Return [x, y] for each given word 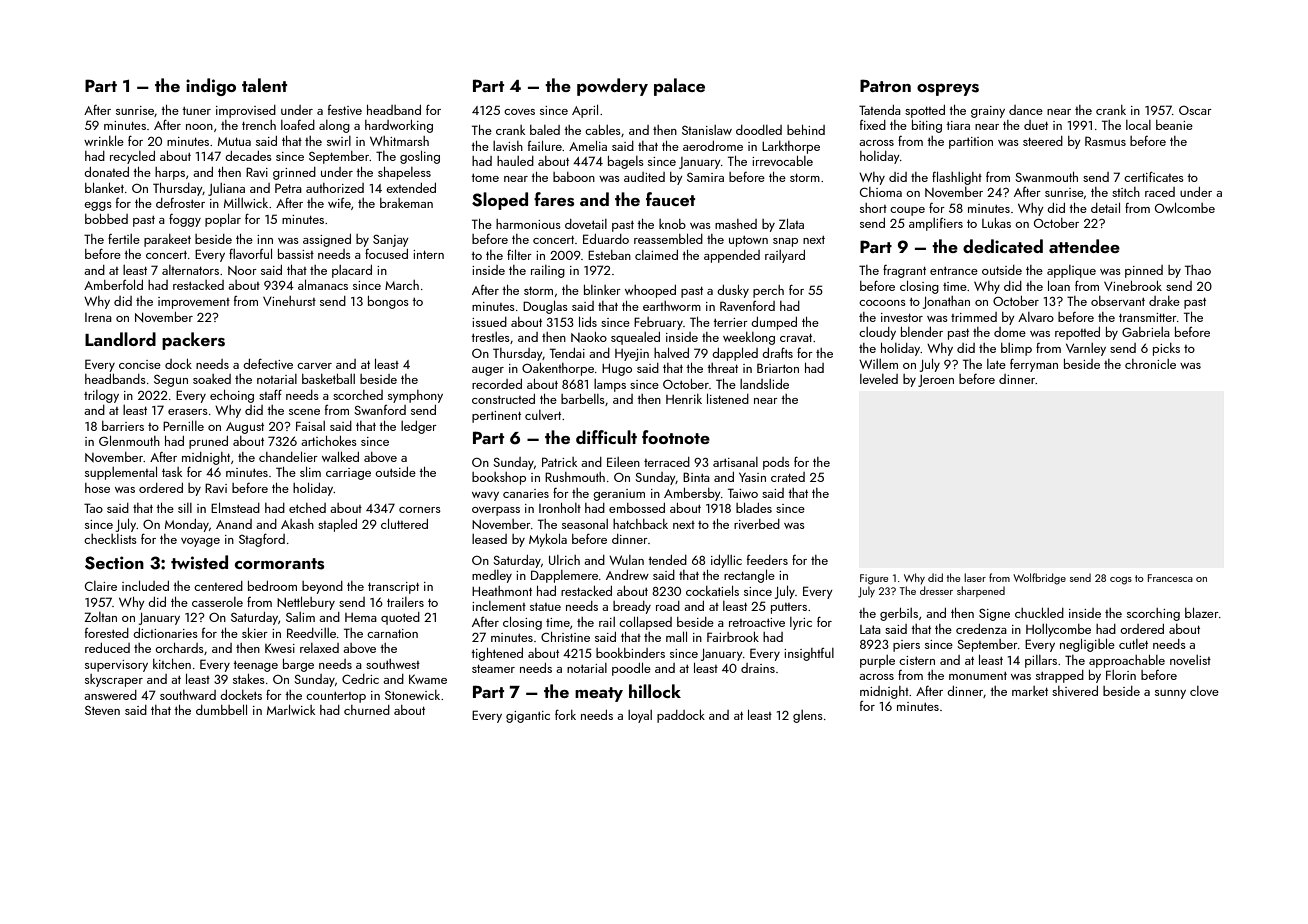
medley [492, 576]
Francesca [1170, 578]
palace [679, 87]
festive [345, 110]
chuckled [1039, 613]
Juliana [226, 189]
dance [1026, 110]
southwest [393, 664]
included [145, 586]
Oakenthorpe [558, 369]
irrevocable [782, 161]
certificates [1154, 176]
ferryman [1034, 365]
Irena [98, 317]
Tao [93, 508]
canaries [526, 493]
